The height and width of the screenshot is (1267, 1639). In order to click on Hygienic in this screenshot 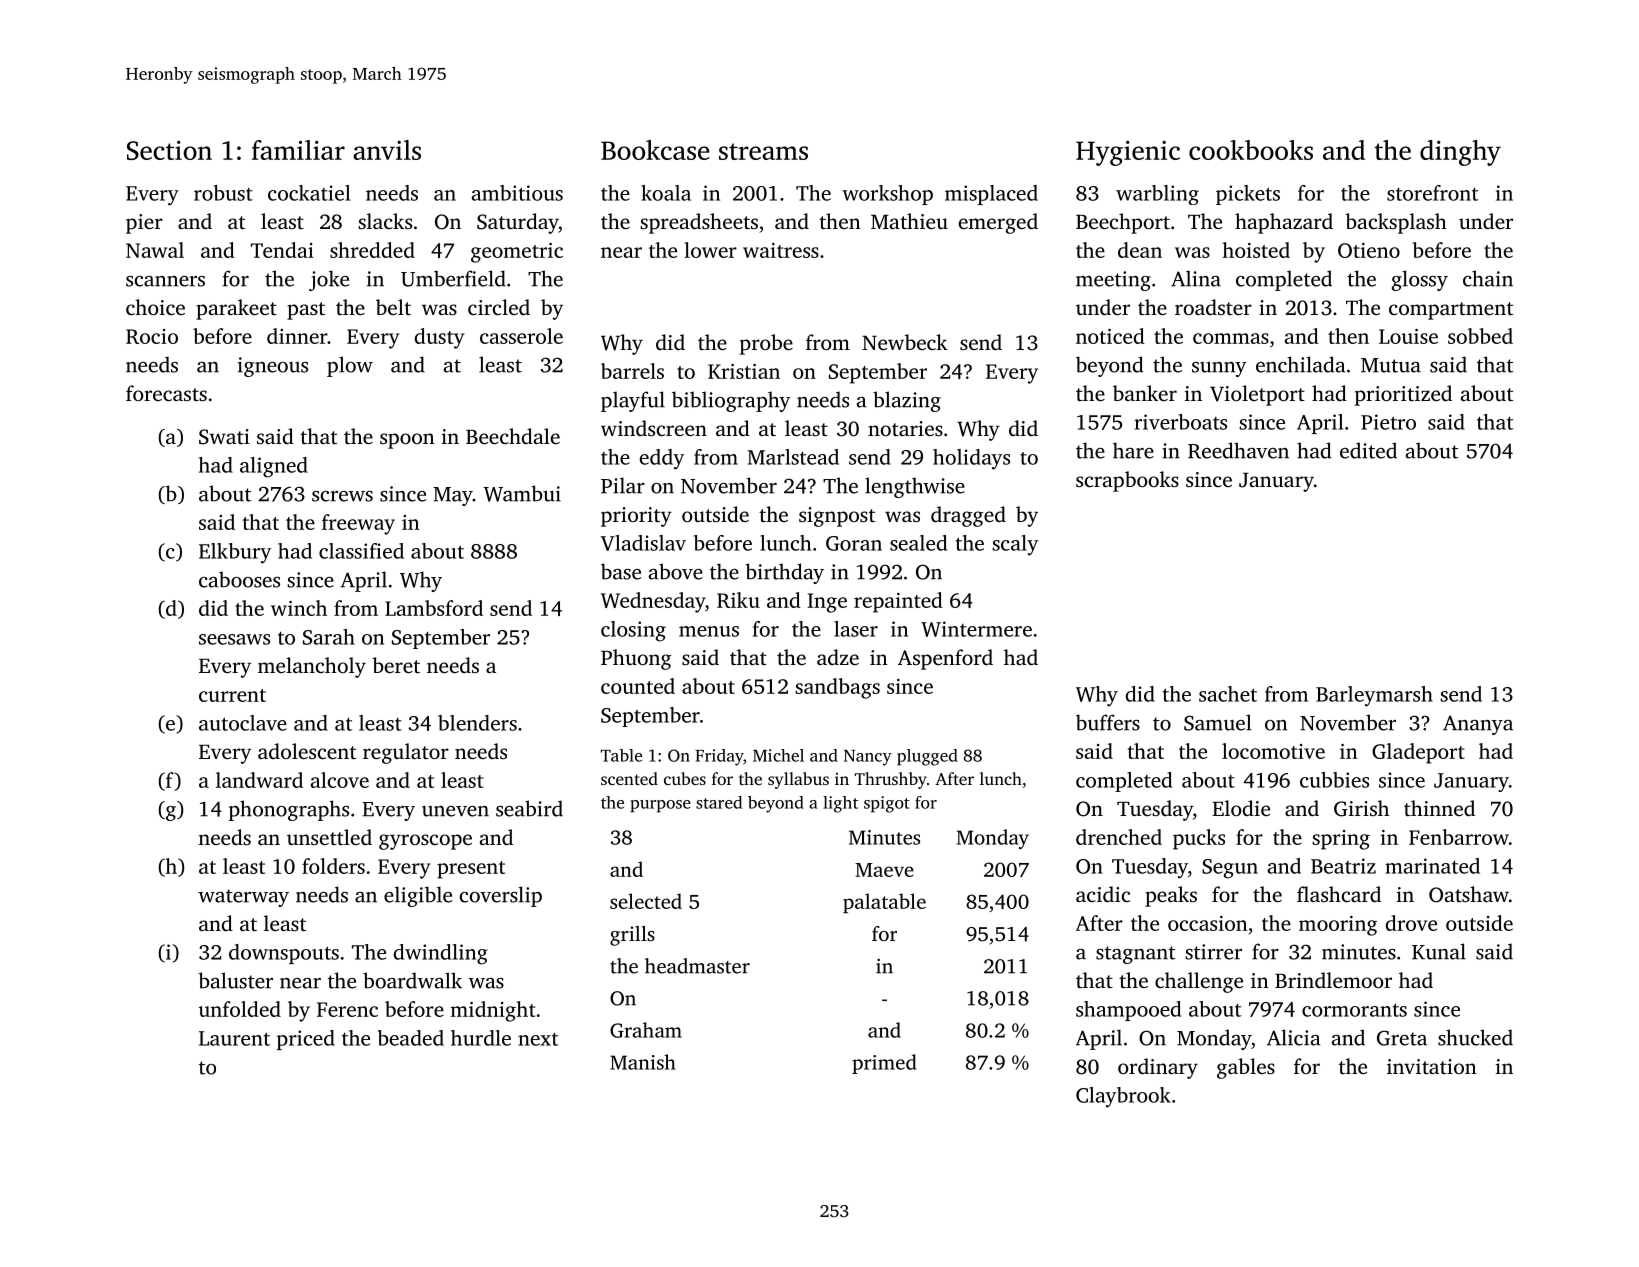, I will do `click(1128, 153)`.
